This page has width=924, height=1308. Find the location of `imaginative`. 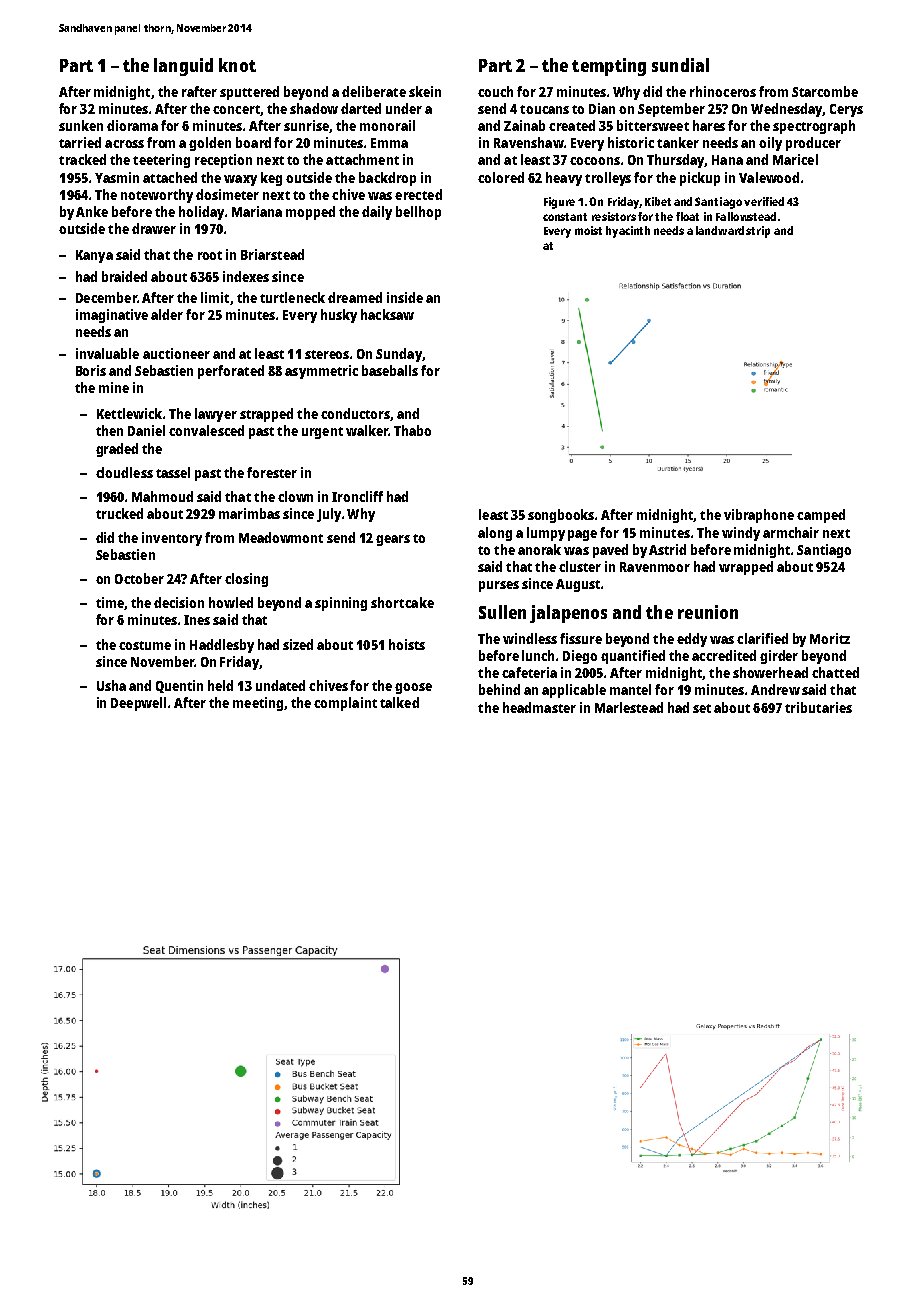

imaginative is located at coordinates (112, 316).
